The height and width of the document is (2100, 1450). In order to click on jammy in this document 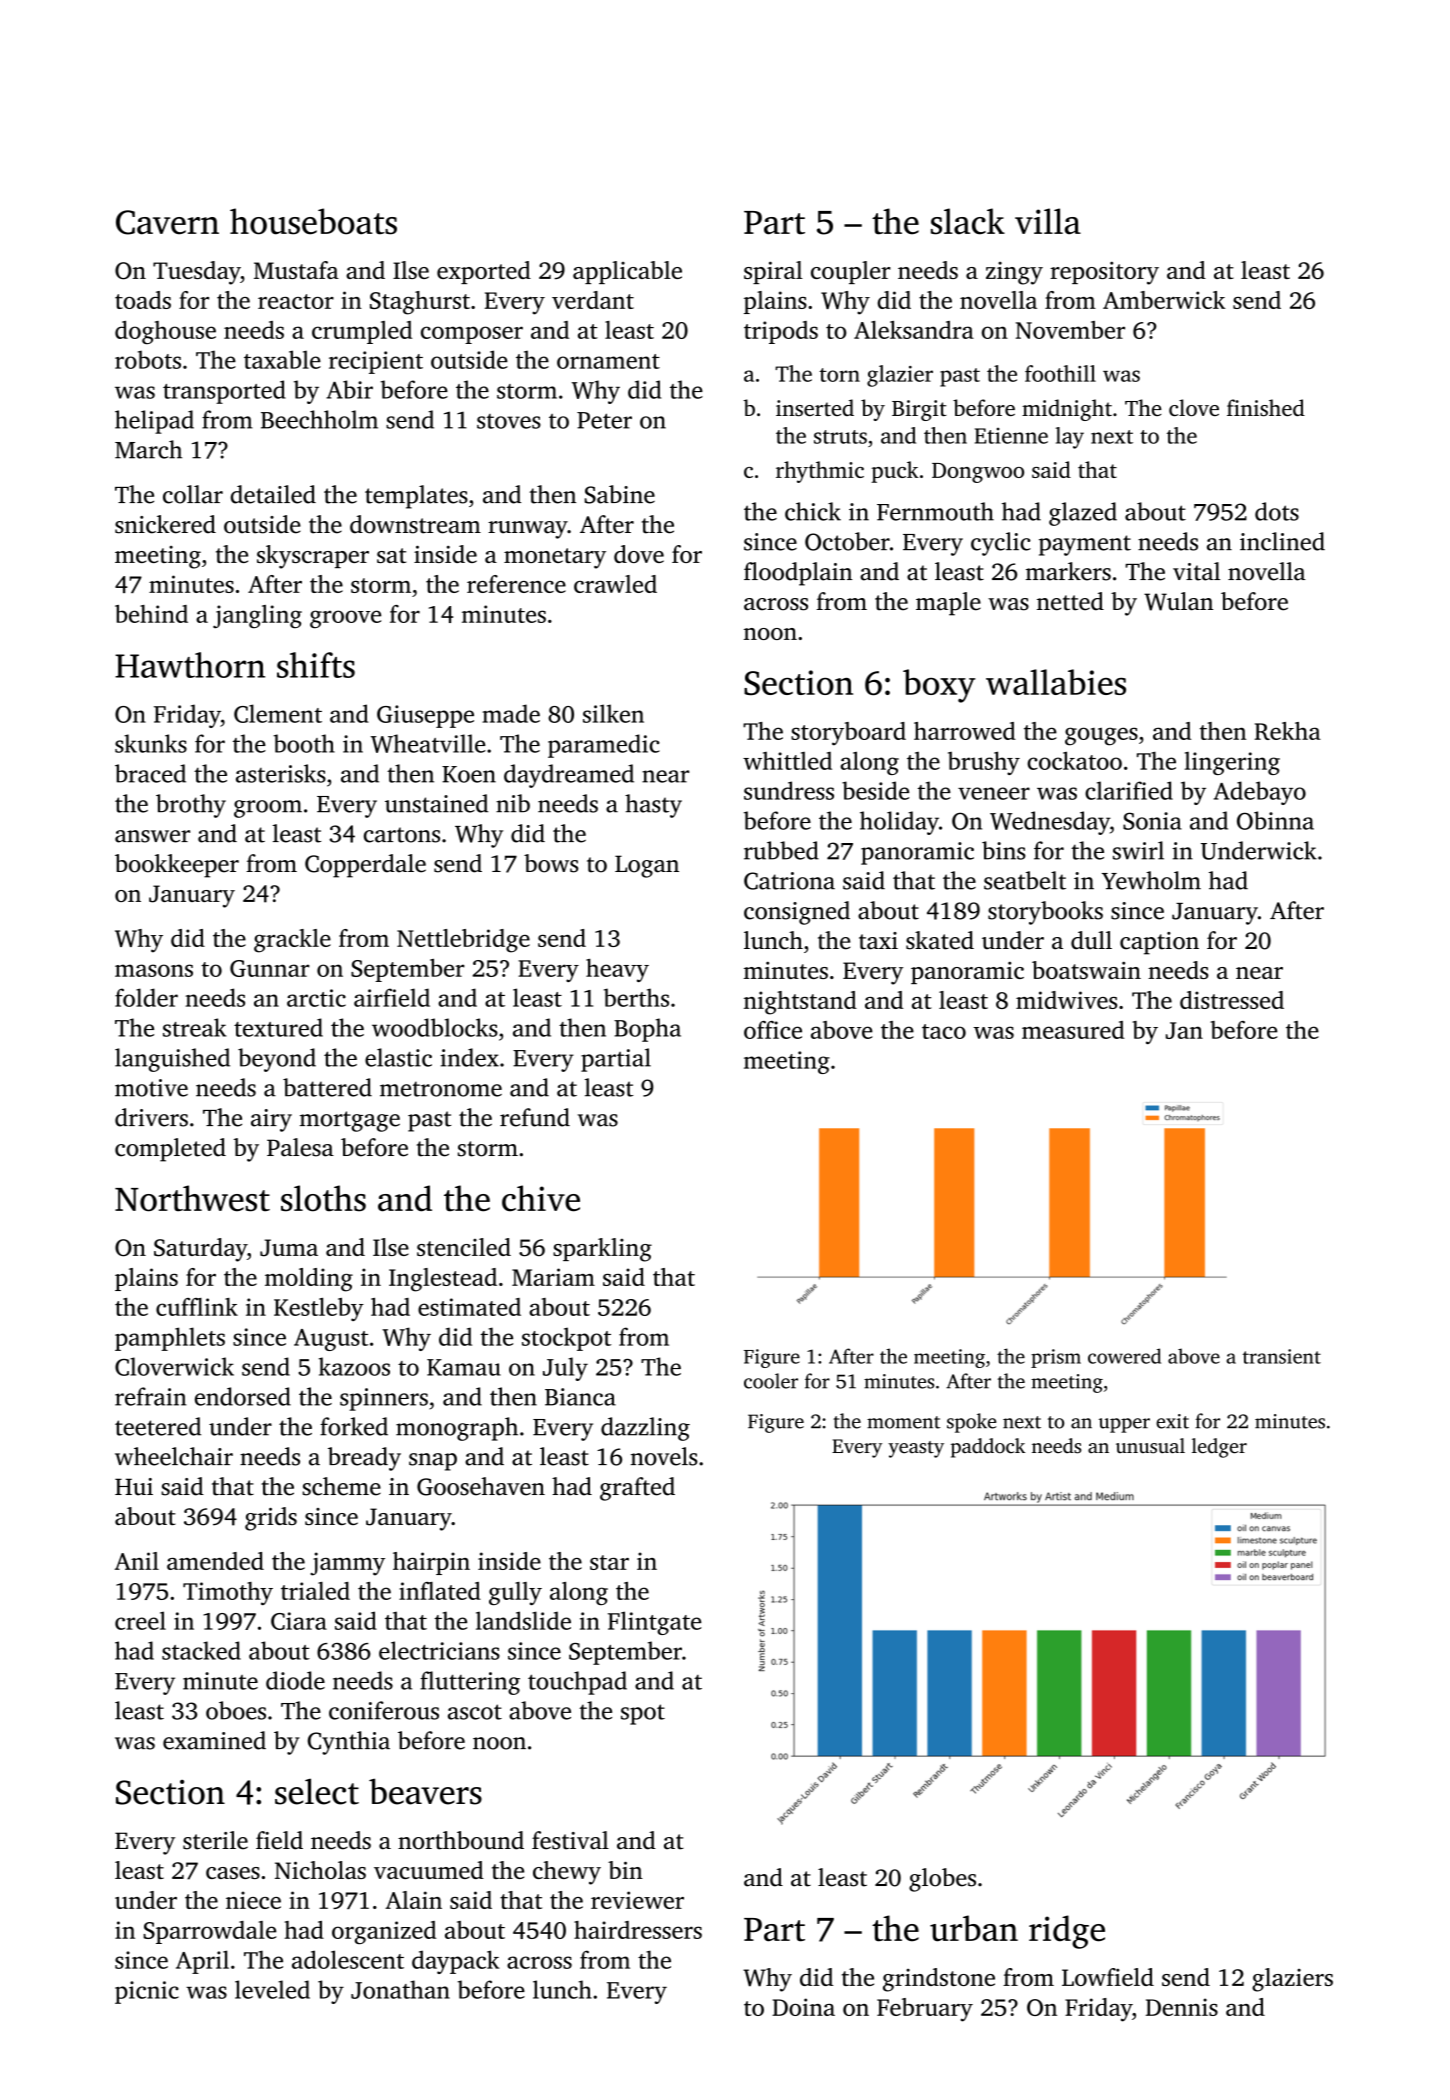, I will do `click(347, 1564)`.
